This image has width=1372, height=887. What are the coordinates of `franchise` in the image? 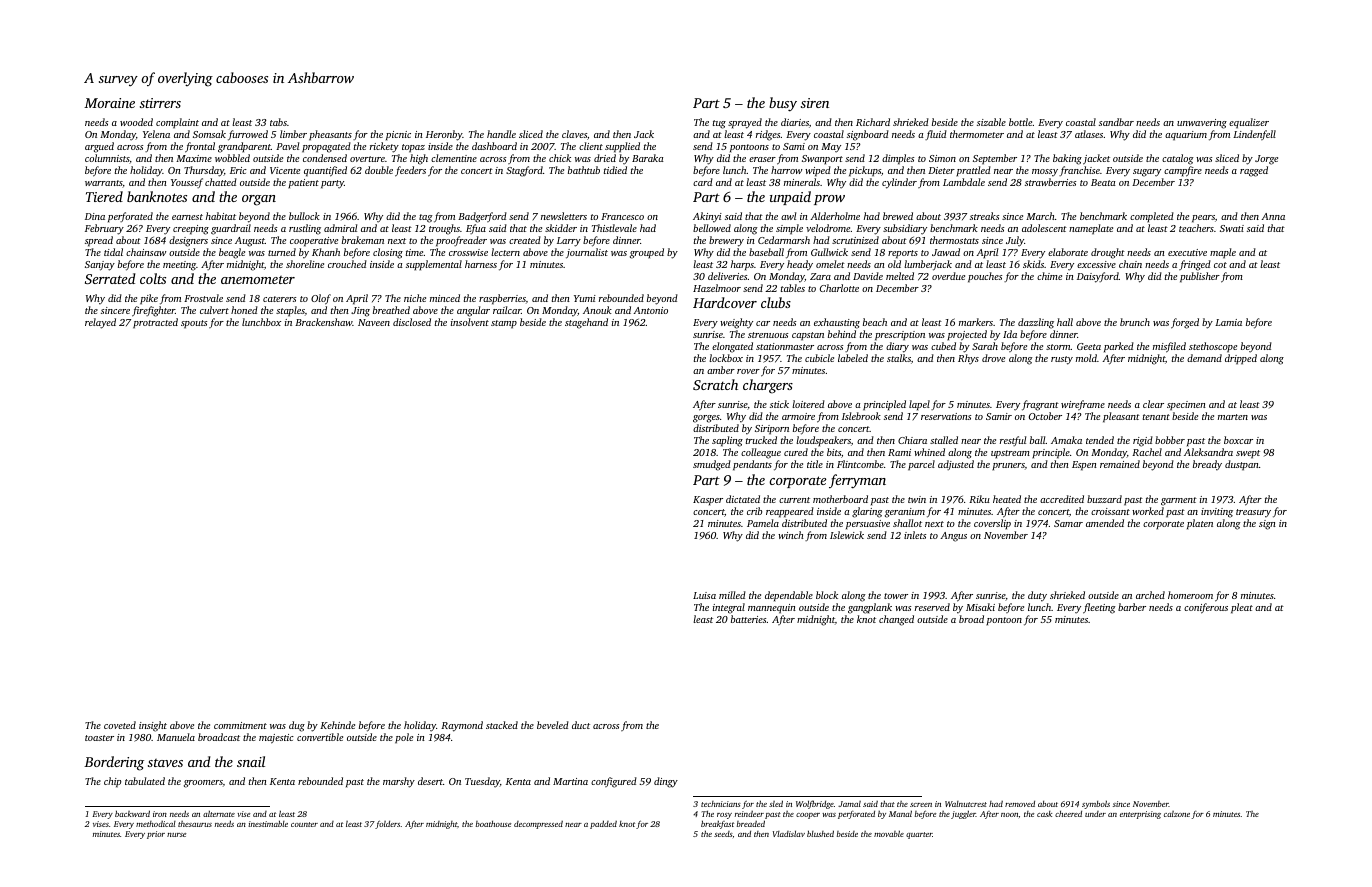 It's located at (1079, 171).
